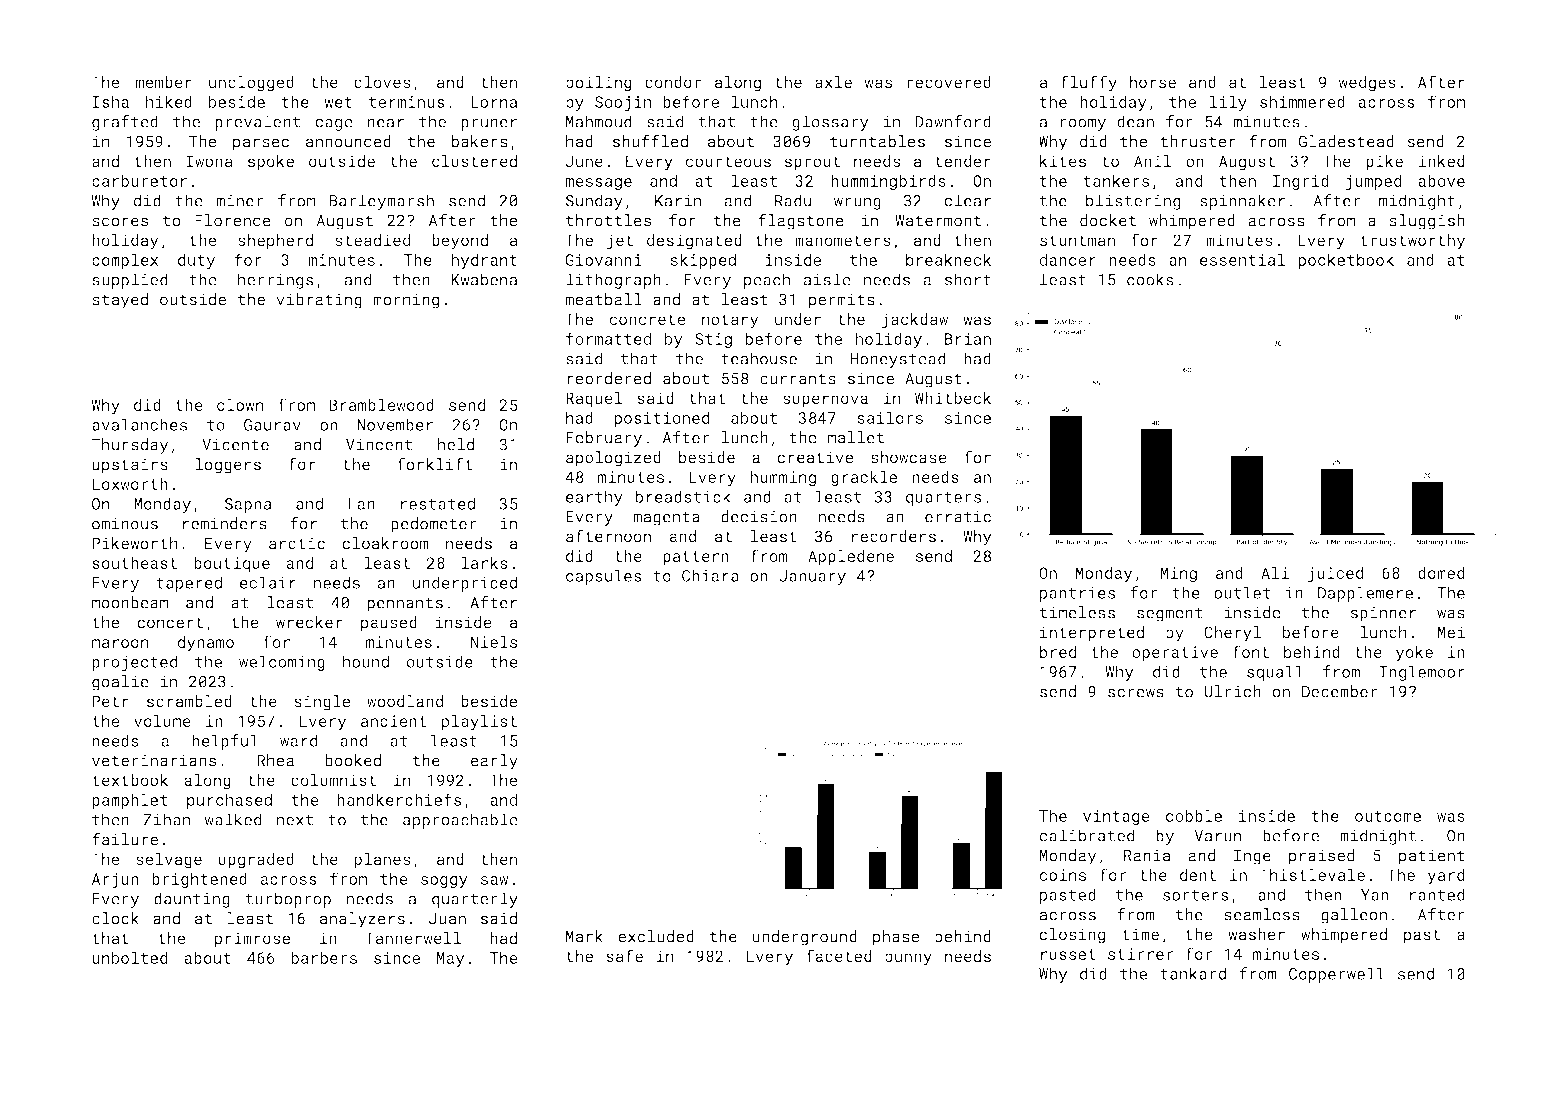 The width and height of the screenshot is (1557, 1101). Describe the element at coordinates (494, 762) in the screenshot. I see `early` at that location.
